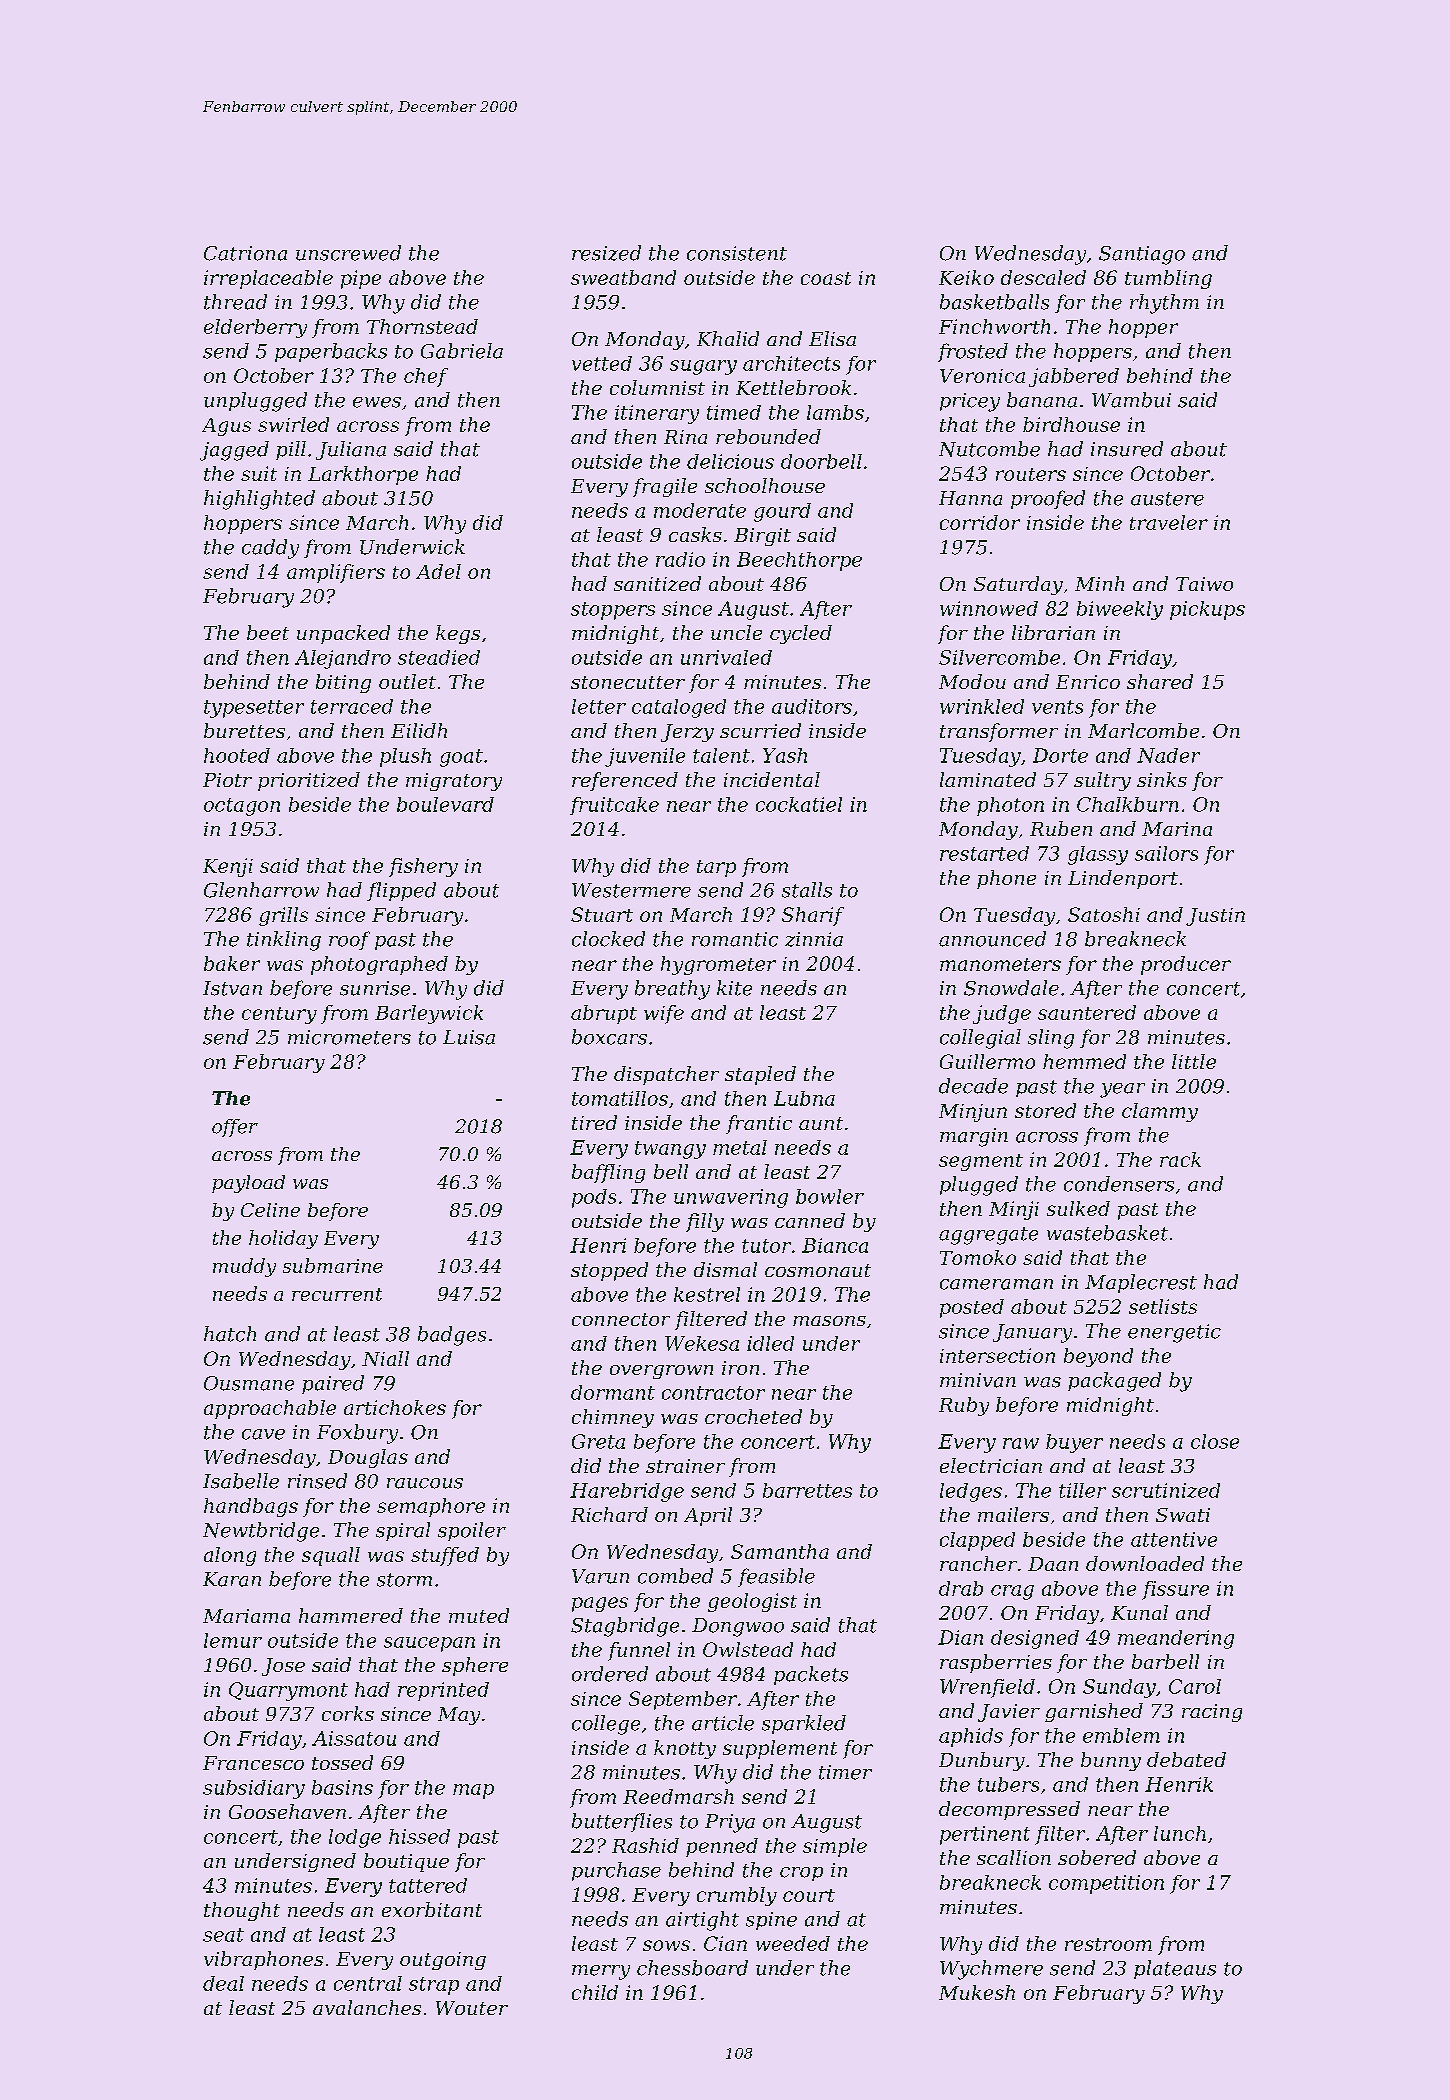  I want to click on shared, so click(1160, 681).
